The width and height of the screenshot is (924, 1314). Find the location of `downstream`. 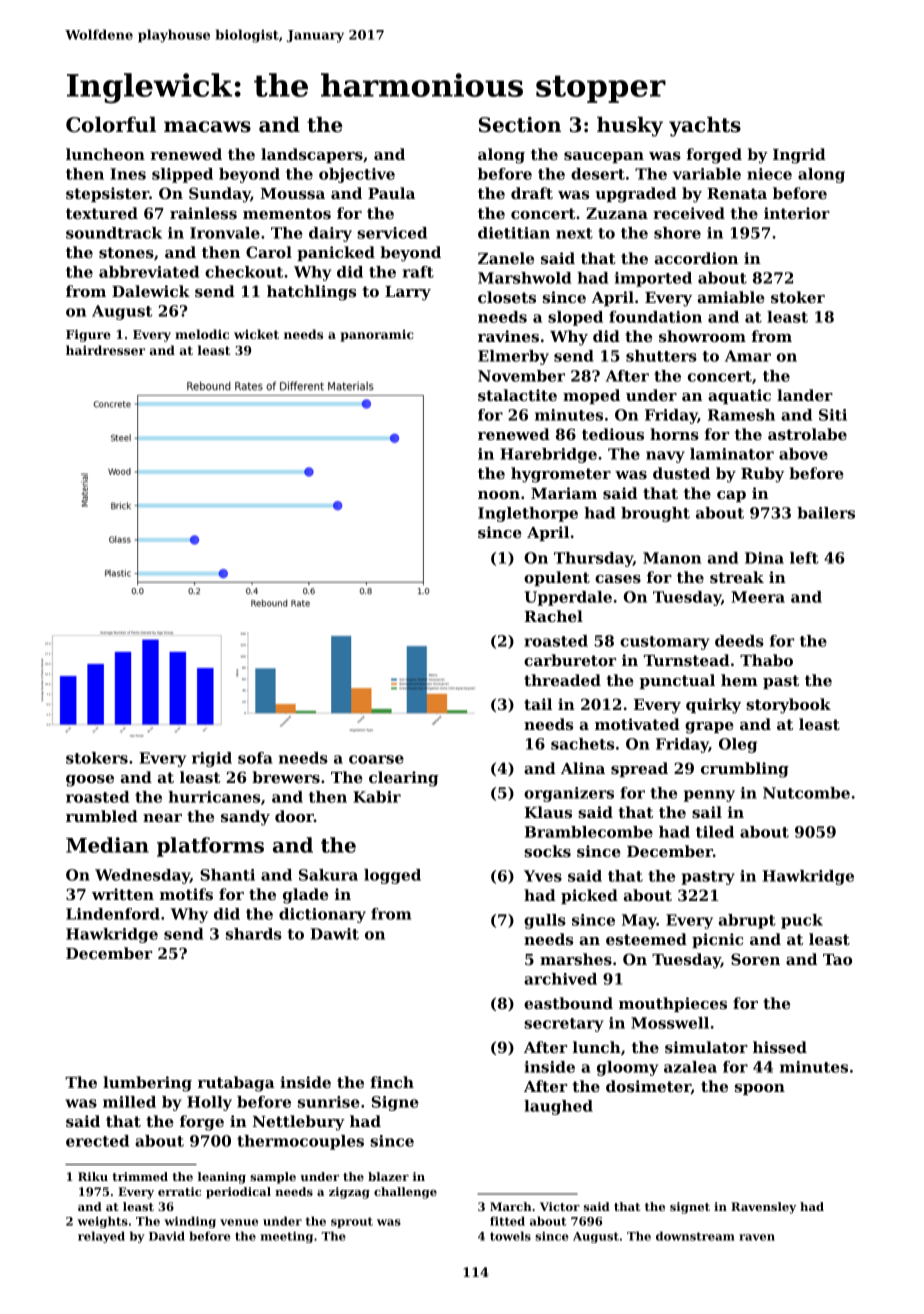

downstream is located at coordinates (695, 1236).
